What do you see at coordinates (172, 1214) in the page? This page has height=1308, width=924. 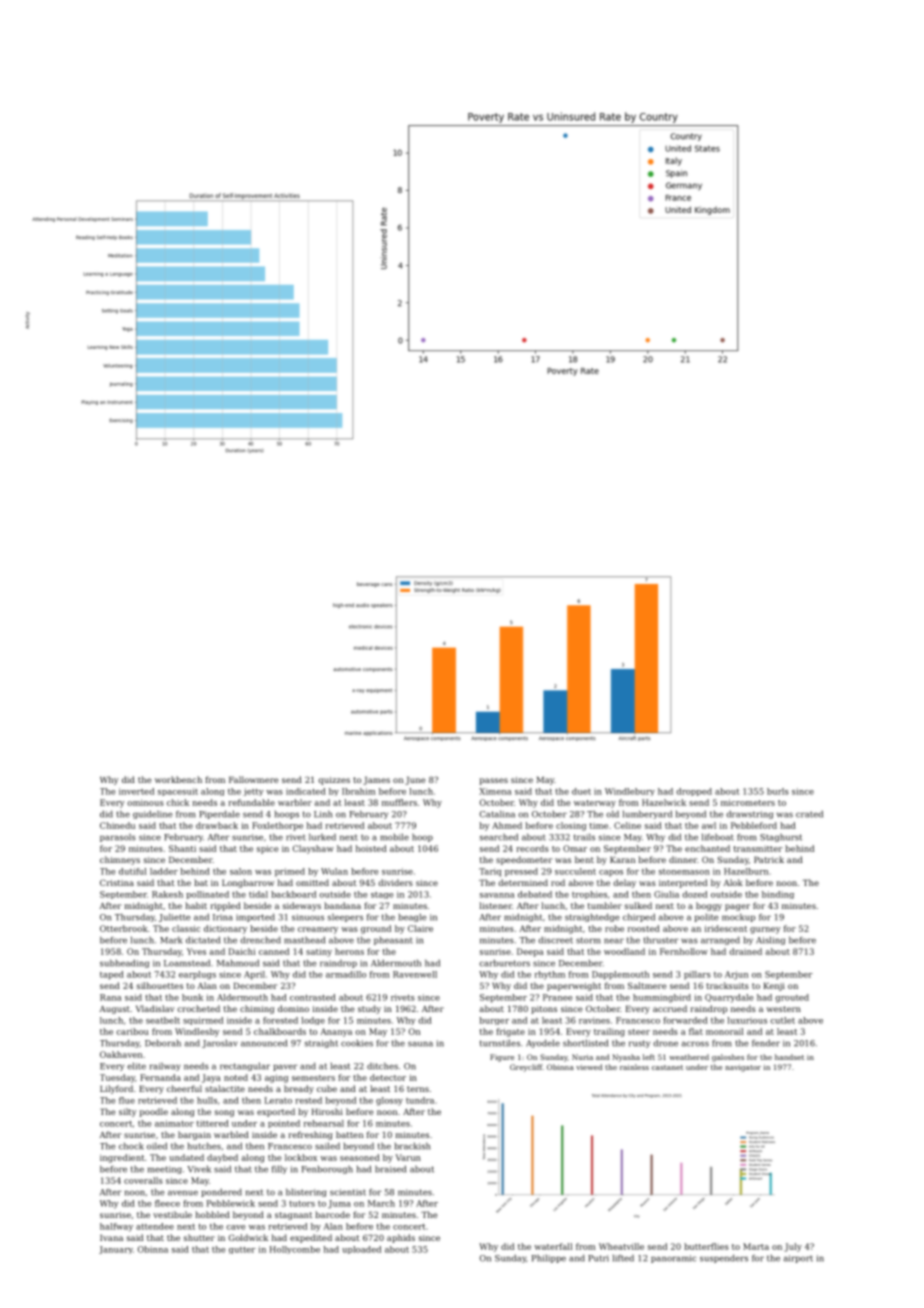 I see `vestibule` at bounding box center [172, 1214].
